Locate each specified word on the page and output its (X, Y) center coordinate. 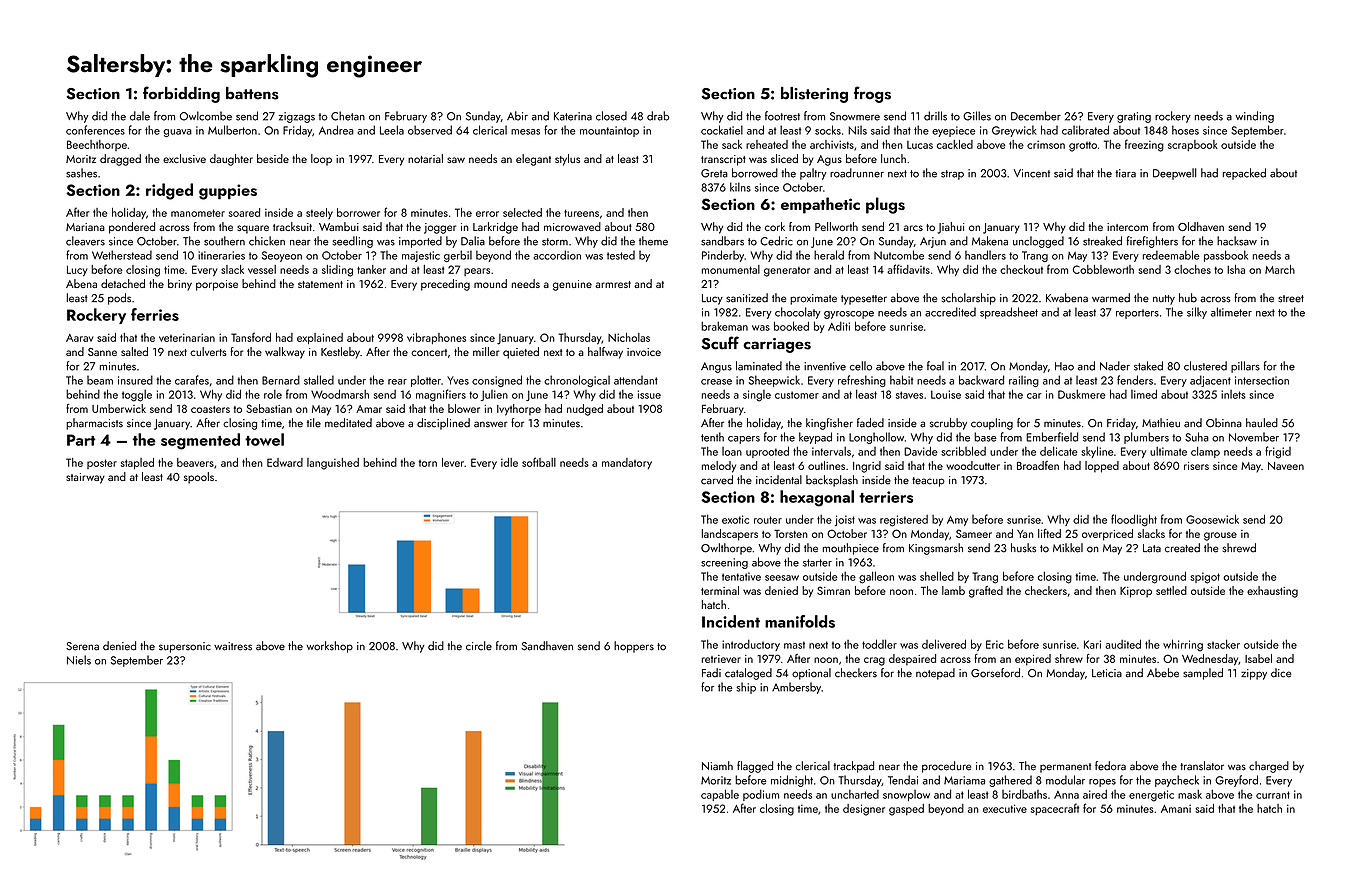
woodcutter (973, 465)
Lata (1152, 548)
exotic (735, 519)
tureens (581, 213)
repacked (1244, 174)
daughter (231, 160)
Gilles (977, 116)
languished (333, 464)
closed (611, 116)
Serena (82, 646)
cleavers (85, 241)
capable (720, 795)
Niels (79, 660)
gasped (906, 810)
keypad (815, 438)
